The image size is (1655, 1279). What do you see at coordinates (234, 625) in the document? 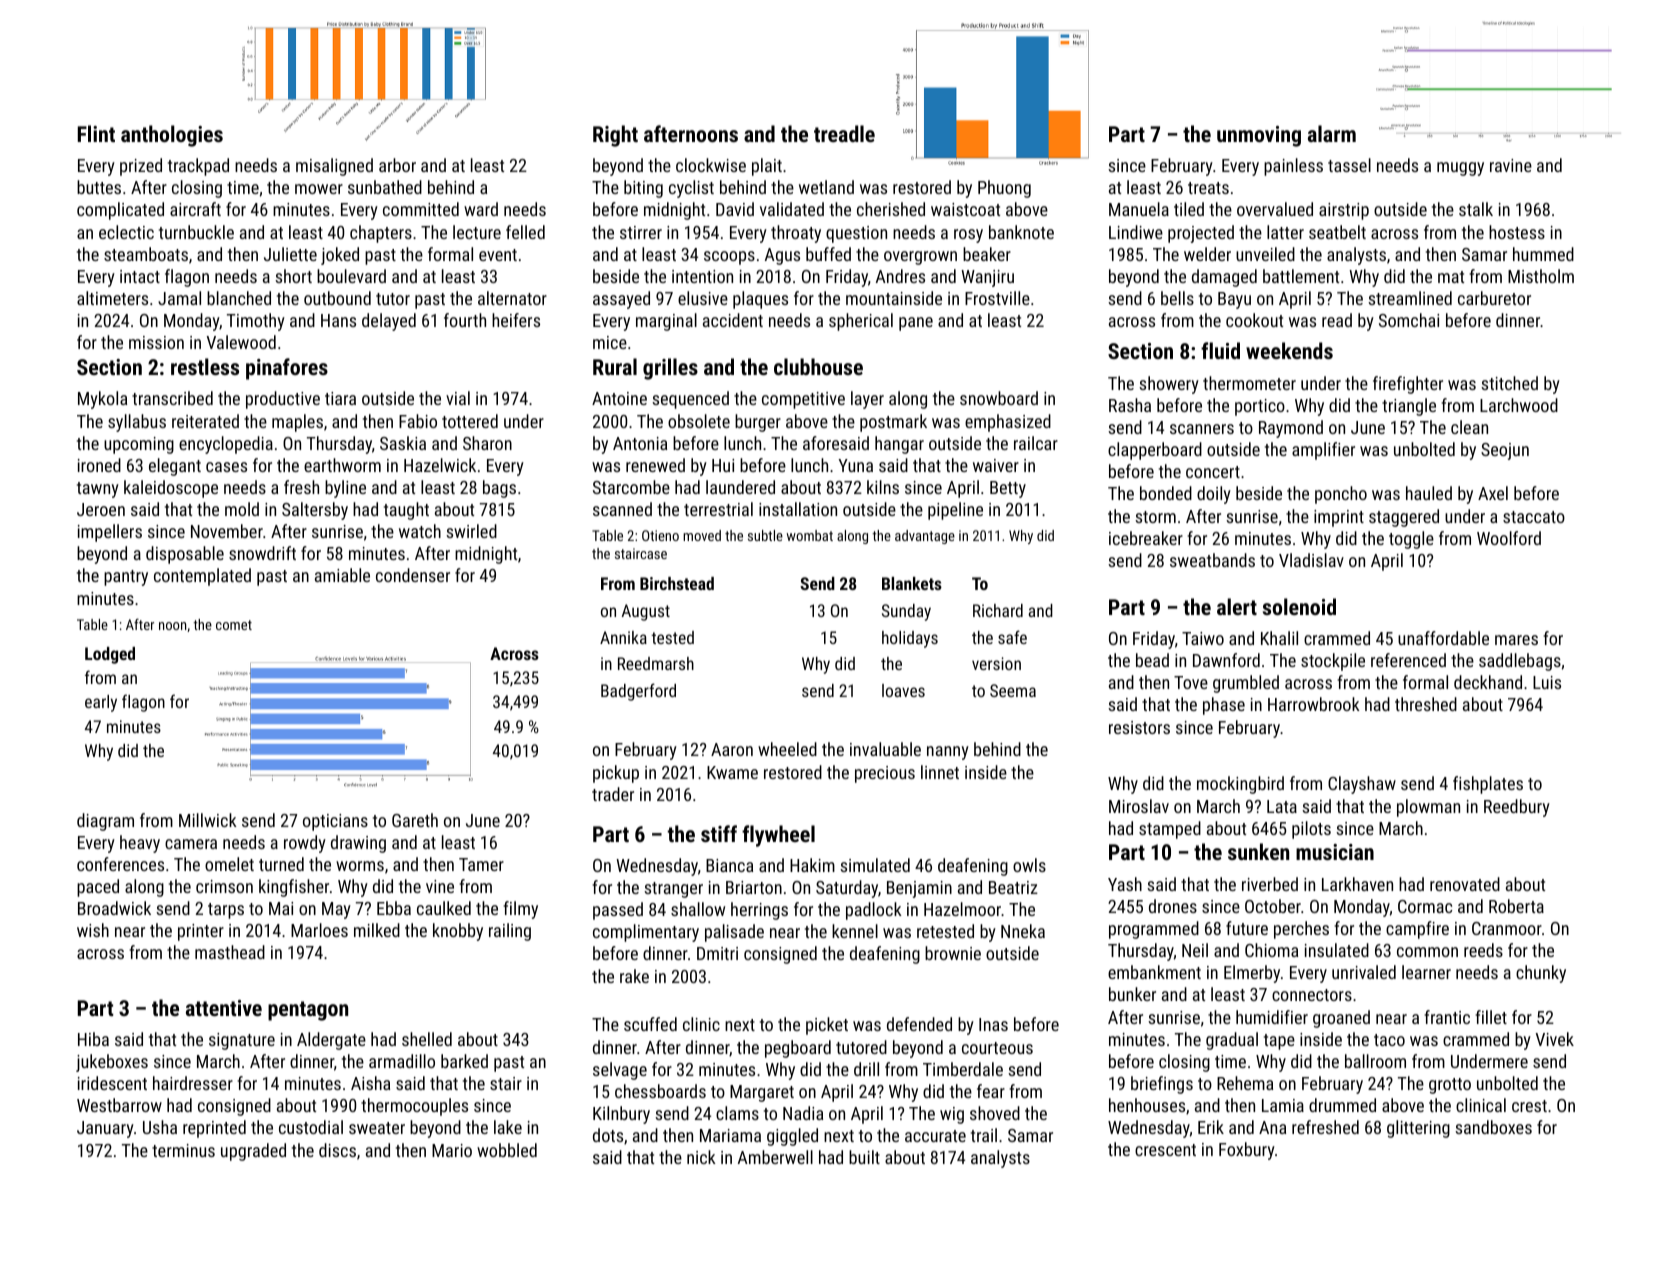
I see `comet` at bounding box center [234, 625].
